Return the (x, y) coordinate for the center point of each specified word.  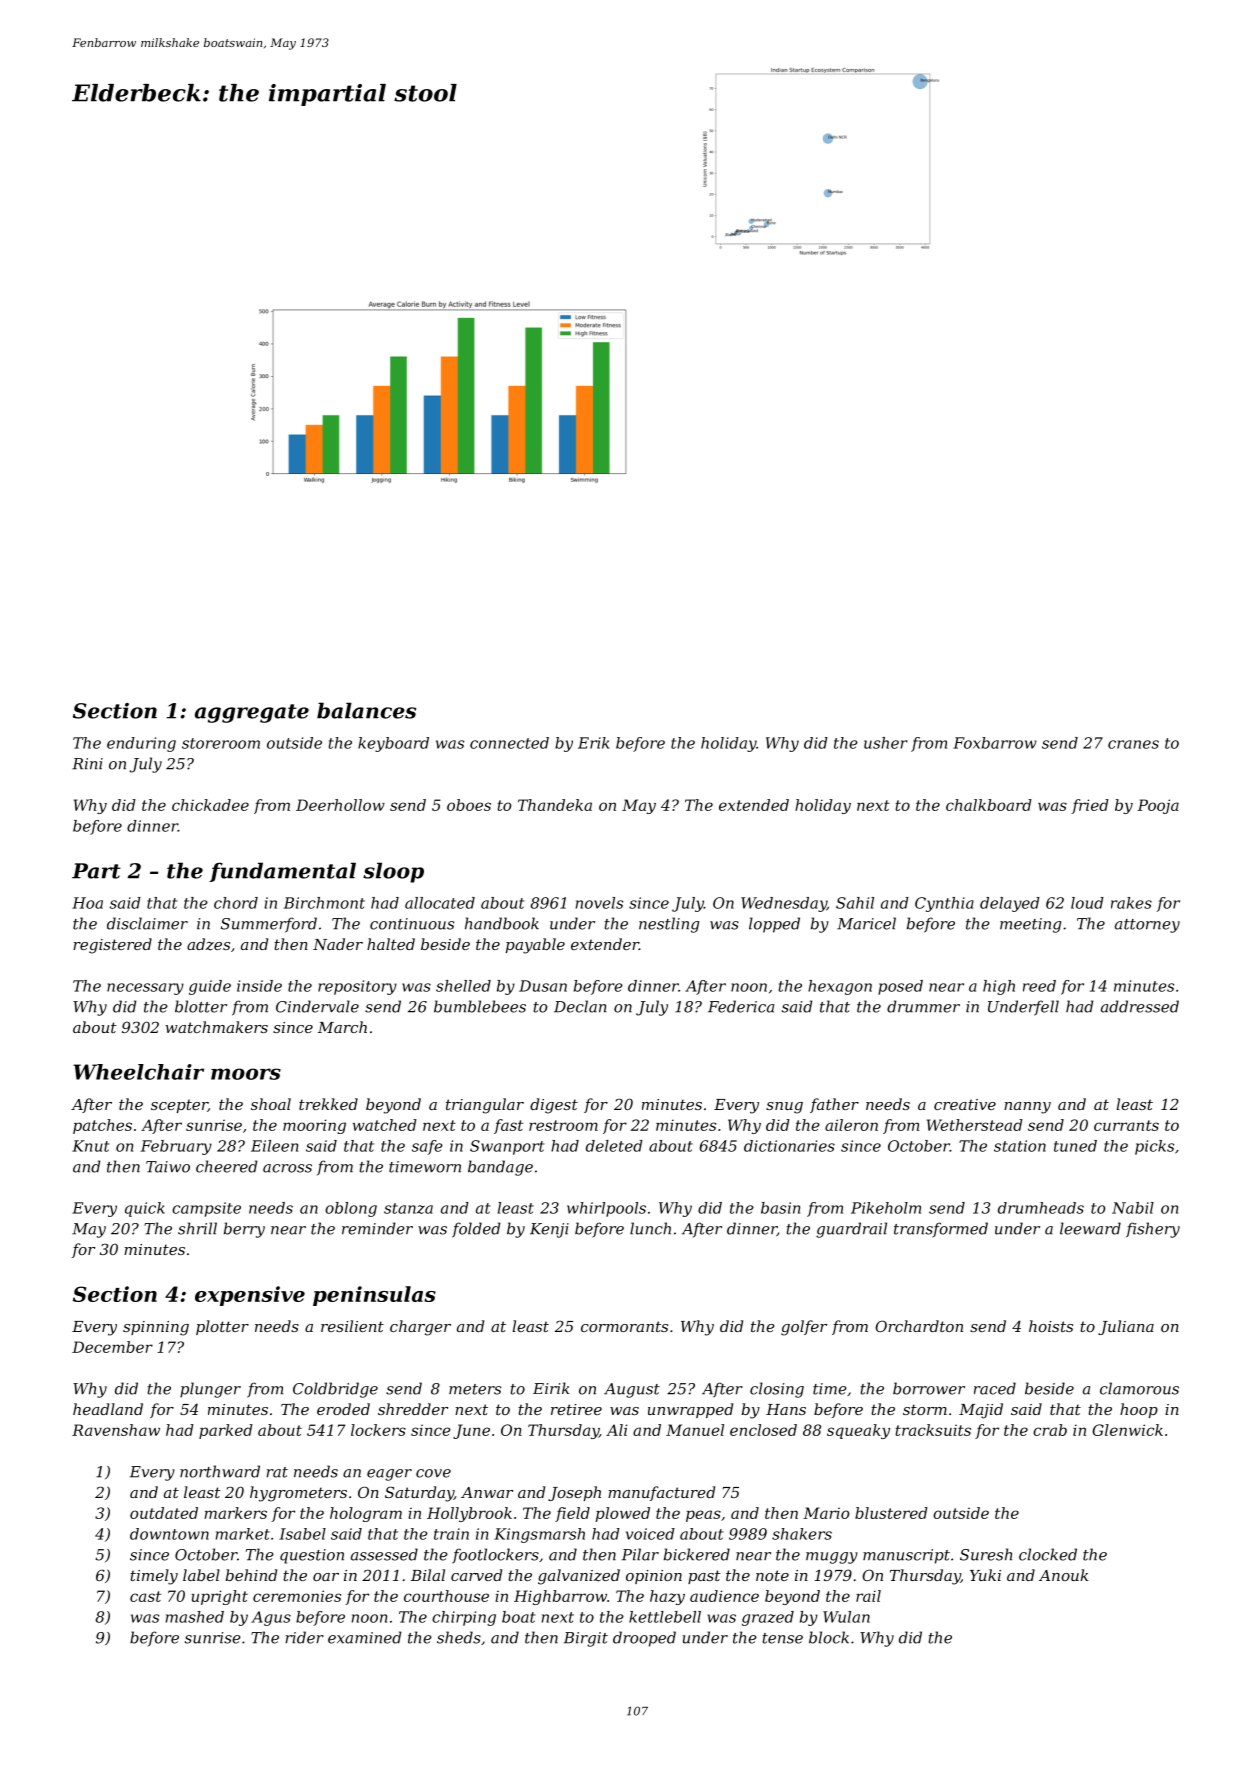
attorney (1147, 926)
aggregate (252, 713)
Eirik (551, 1388)
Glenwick (1127, 1430)
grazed (768, 1618)
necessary (145, 989)
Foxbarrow (995, 743)
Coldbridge (335, 1390)
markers (235, 1513)
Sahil (855, 903)
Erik (594, 743)
